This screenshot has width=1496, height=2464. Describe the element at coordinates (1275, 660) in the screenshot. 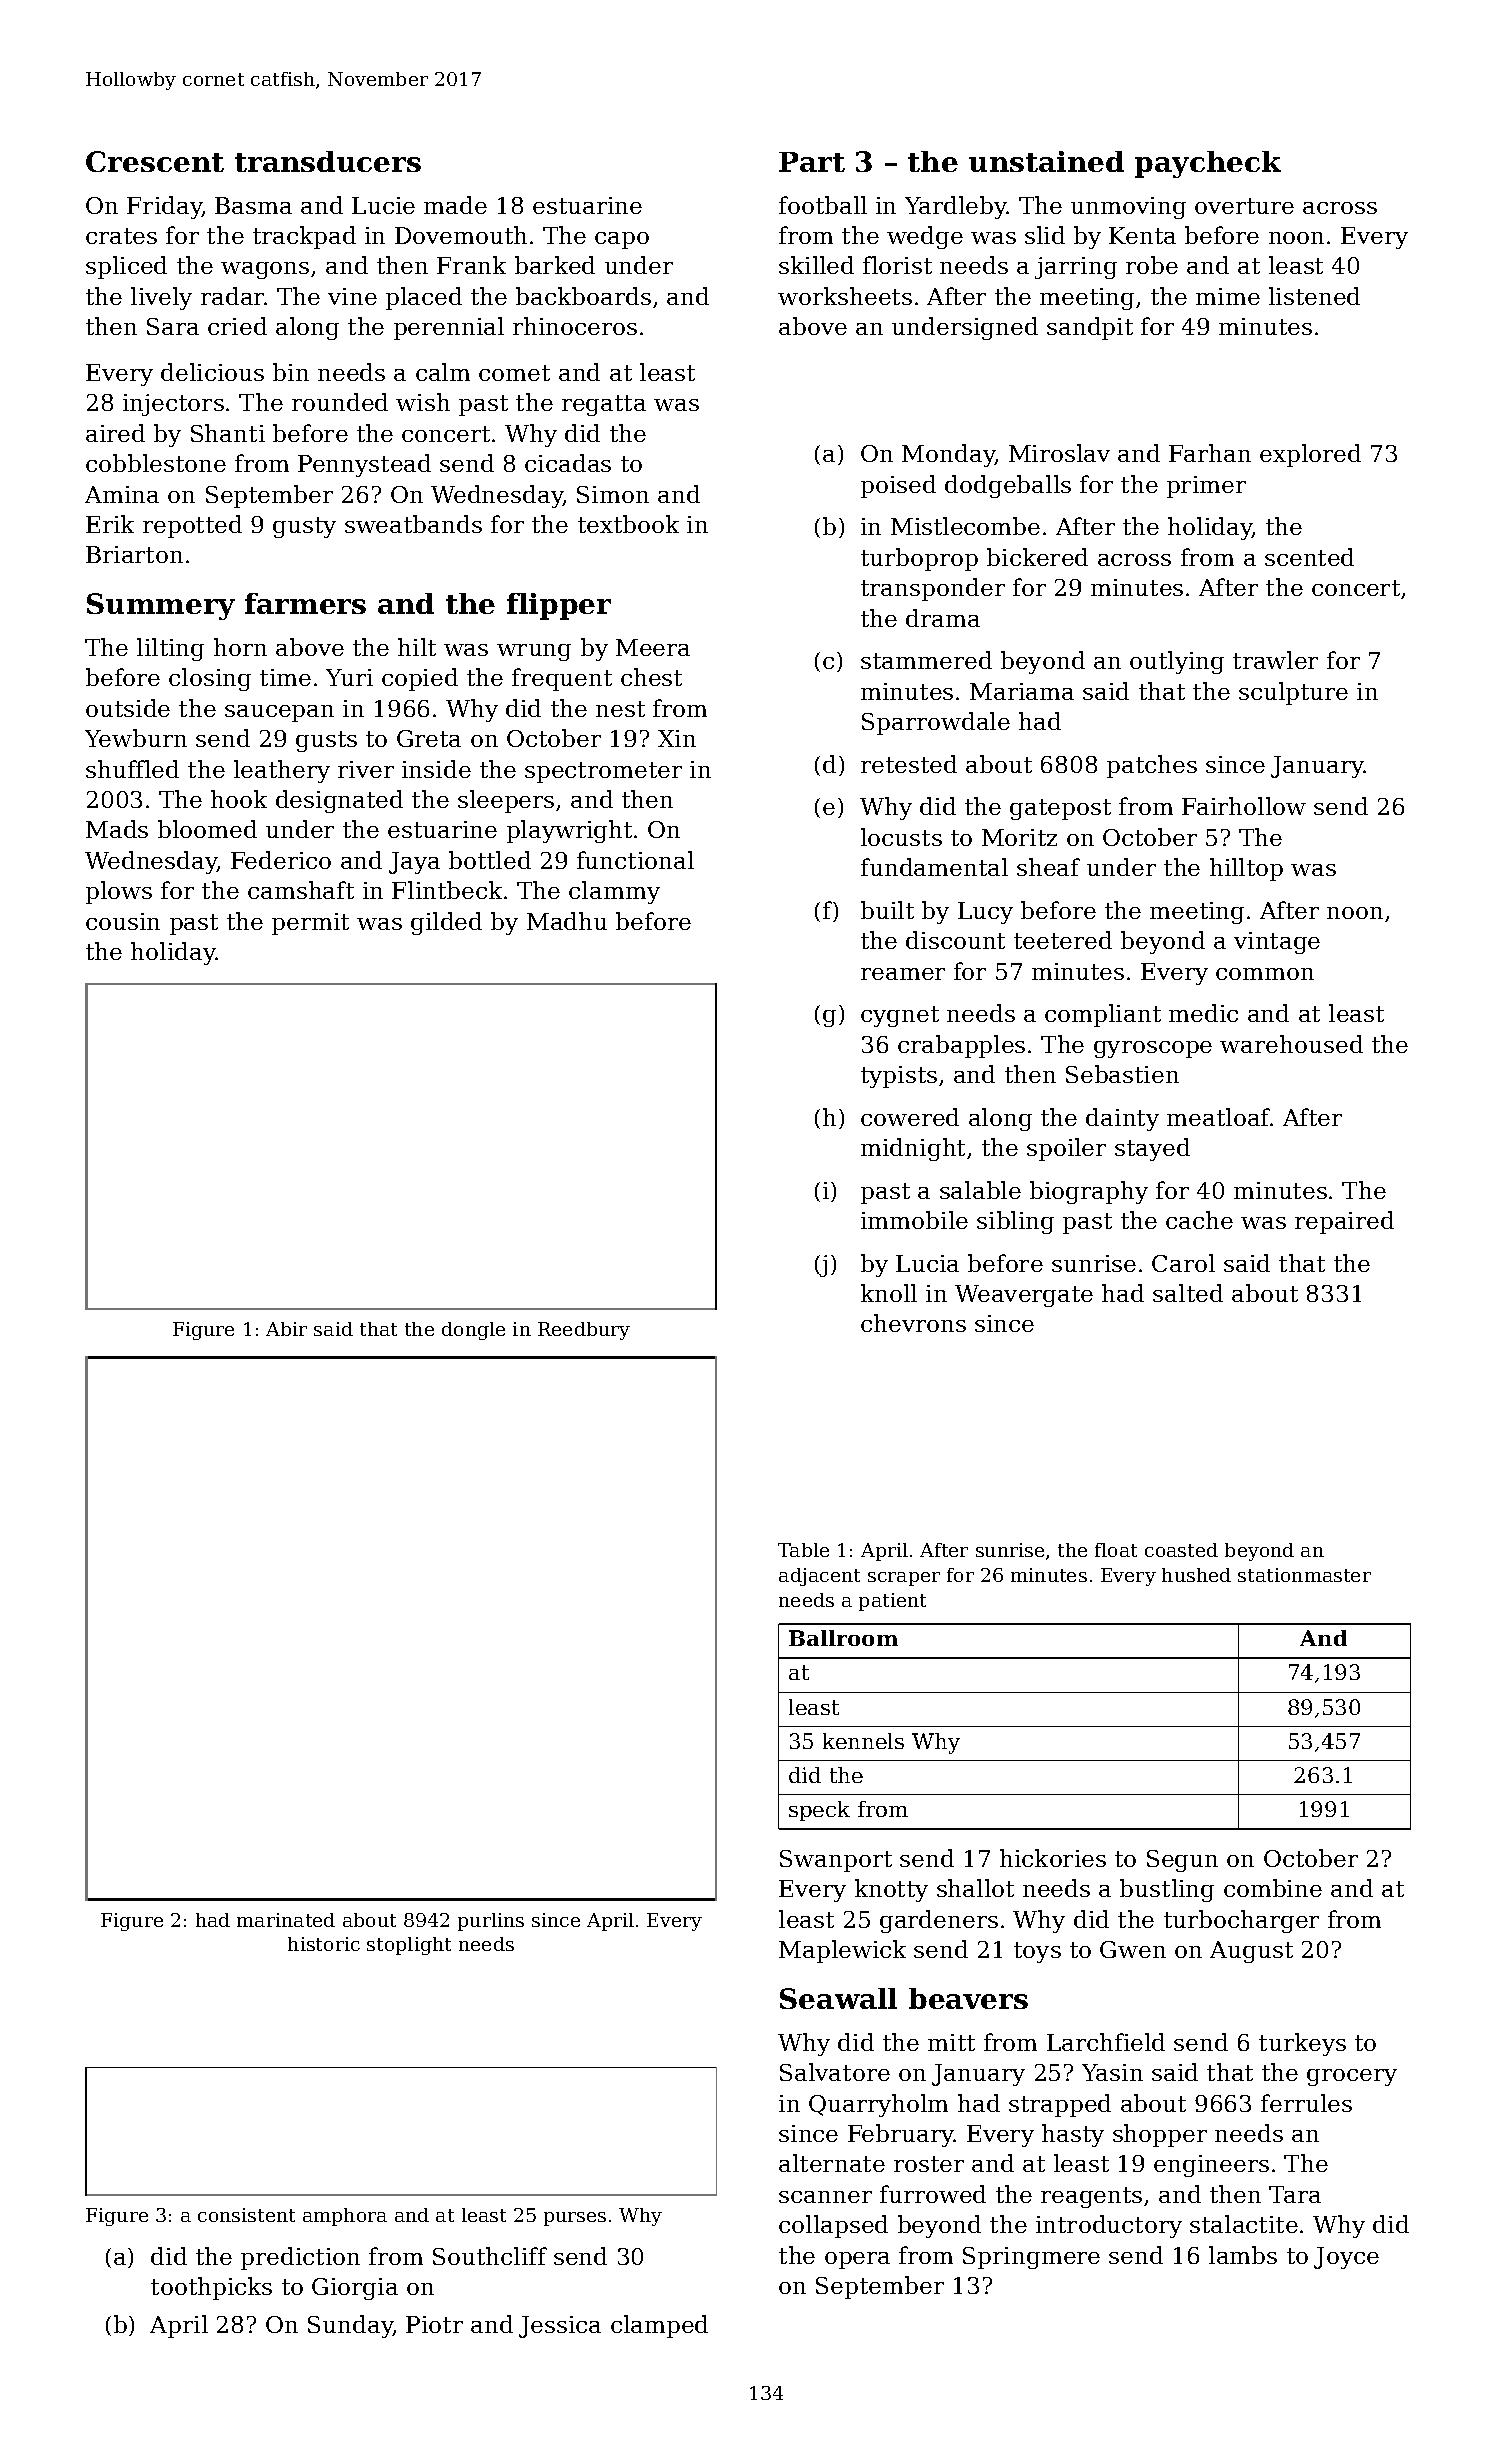

I see `trawler` at that location.
